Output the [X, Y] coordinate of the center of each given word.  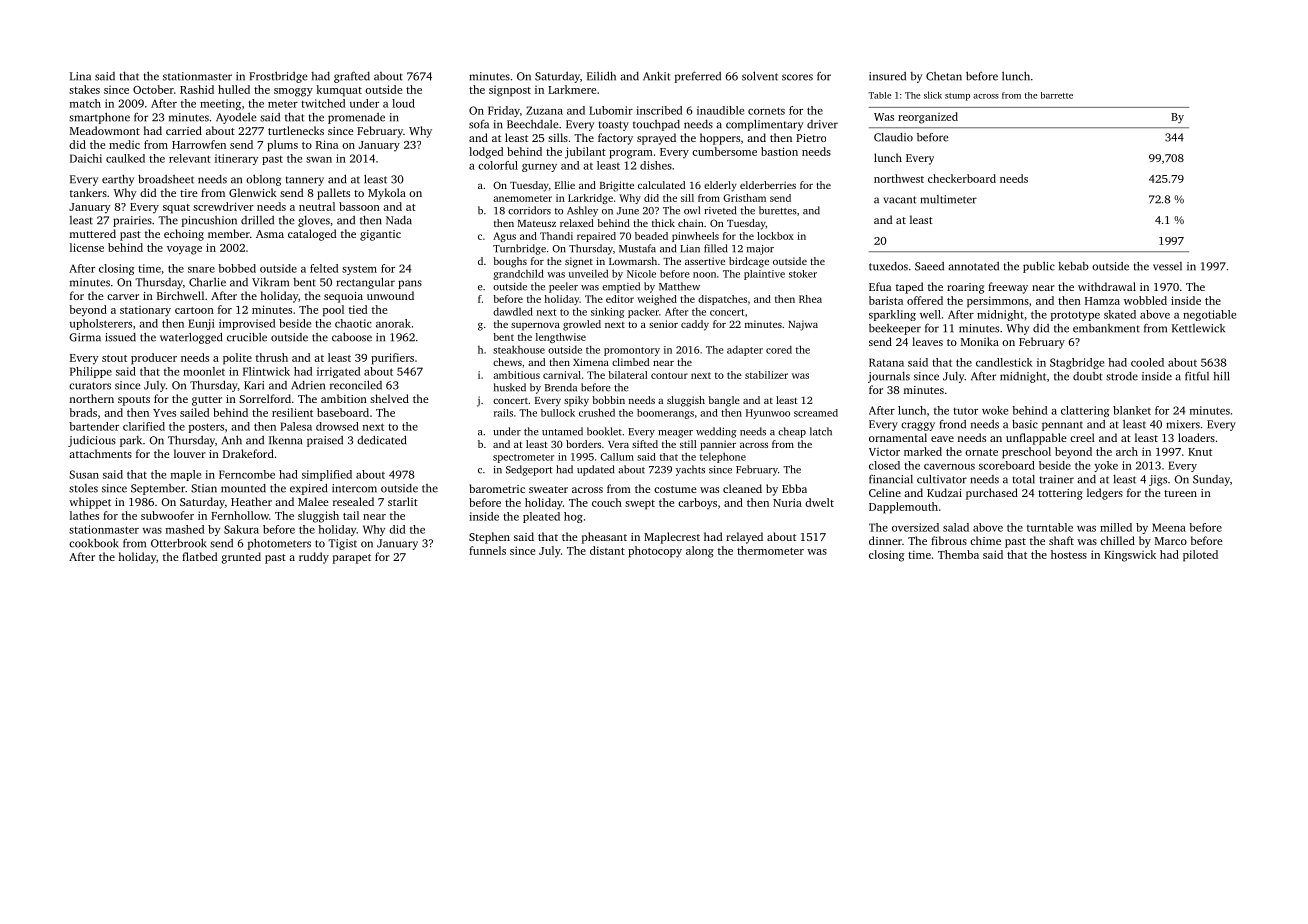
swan [319, 160]
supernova [535, 326]
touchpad [656, 125]
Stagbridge [1077, 363]
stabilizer [766, 375]
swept [640, 505]
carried [184, 130]
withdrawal [1107, 286]
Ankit [656, 76]
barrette [1057, 95]
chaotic [353, 323]
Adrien [308, 385]
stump [957, 97]
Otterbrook [179, 543]
